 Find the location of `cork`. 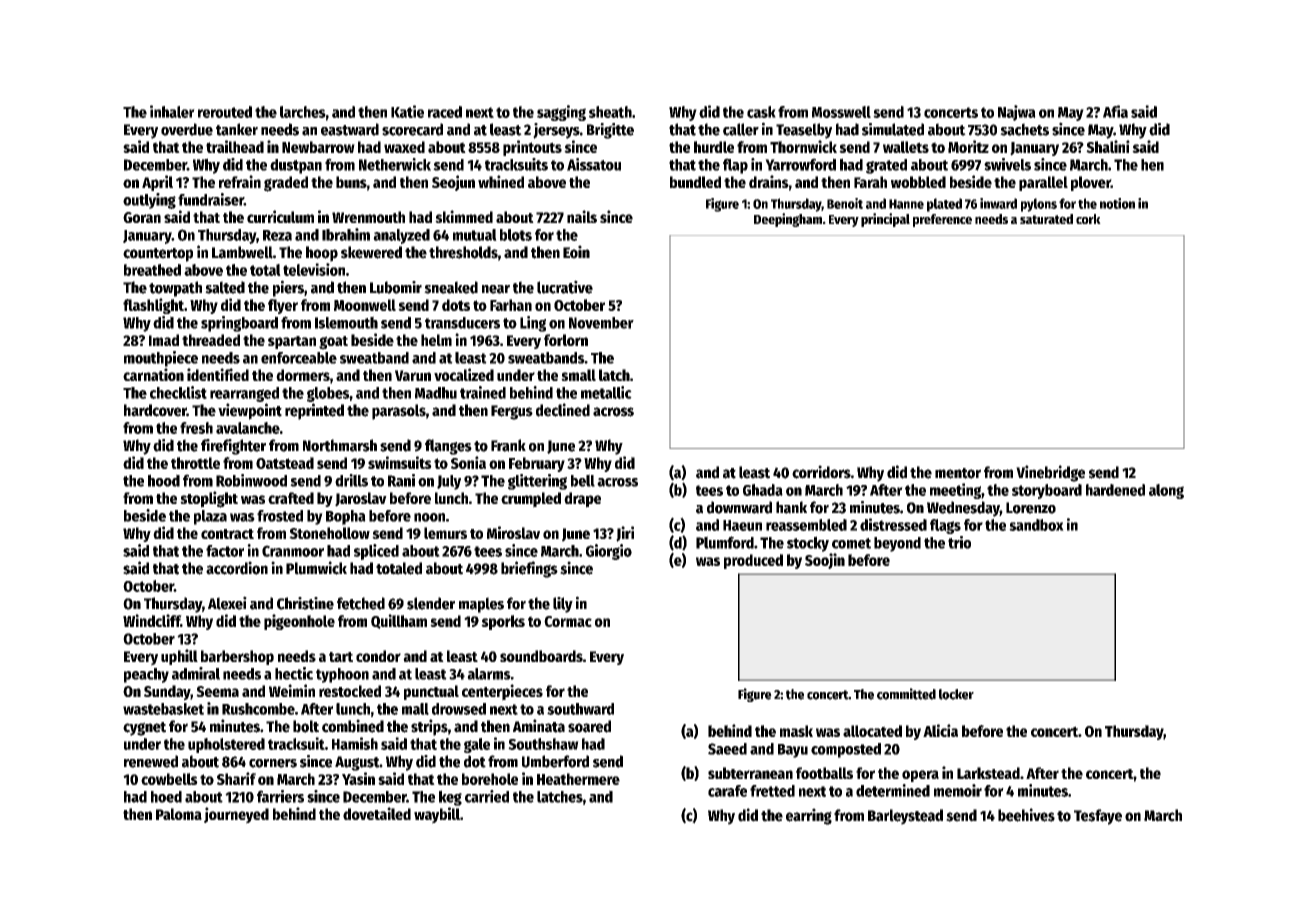

cork is located at coordinates (1088, 219).
